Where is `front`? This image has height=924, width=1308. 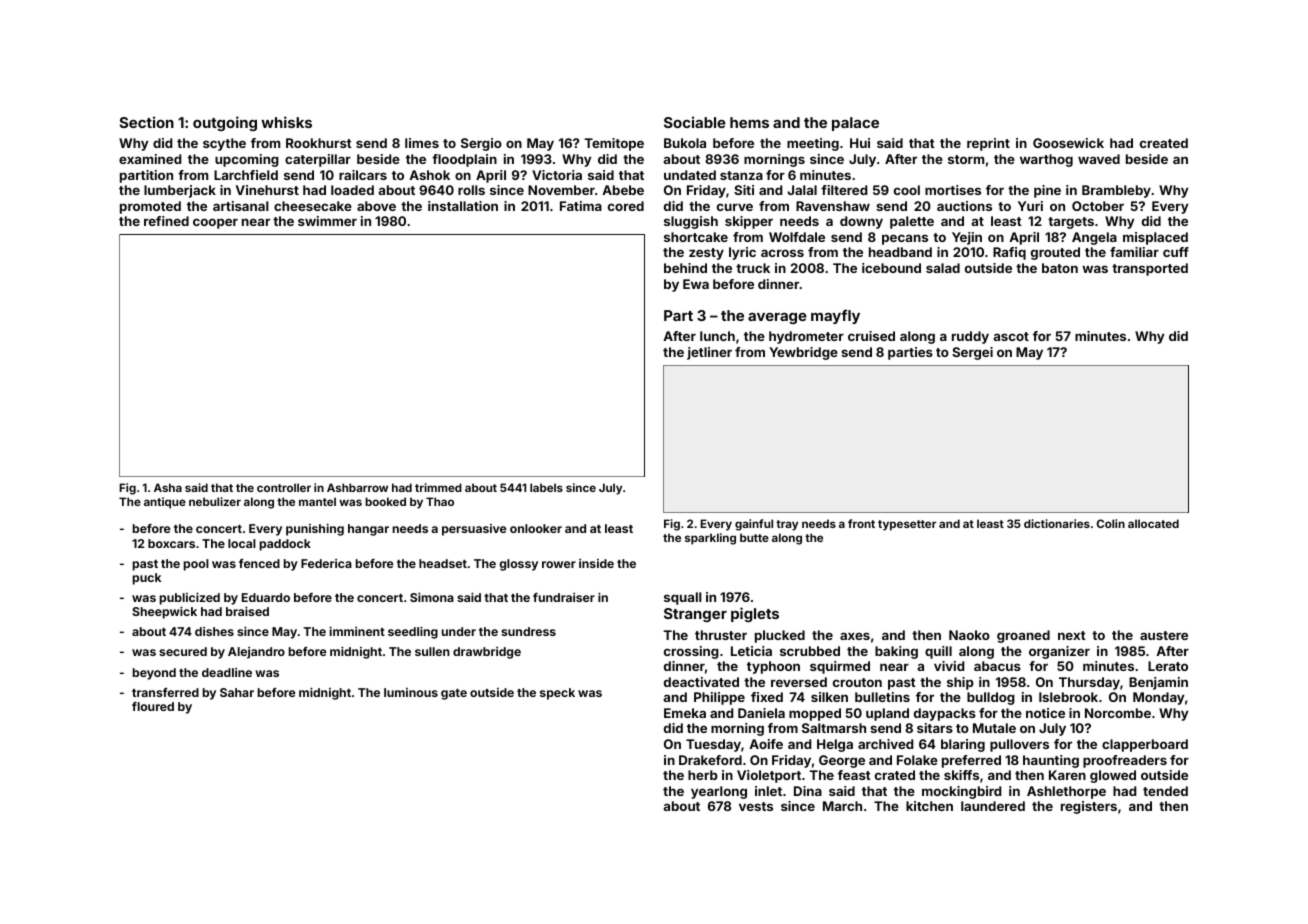 front is located at coordinates (861, 523).
